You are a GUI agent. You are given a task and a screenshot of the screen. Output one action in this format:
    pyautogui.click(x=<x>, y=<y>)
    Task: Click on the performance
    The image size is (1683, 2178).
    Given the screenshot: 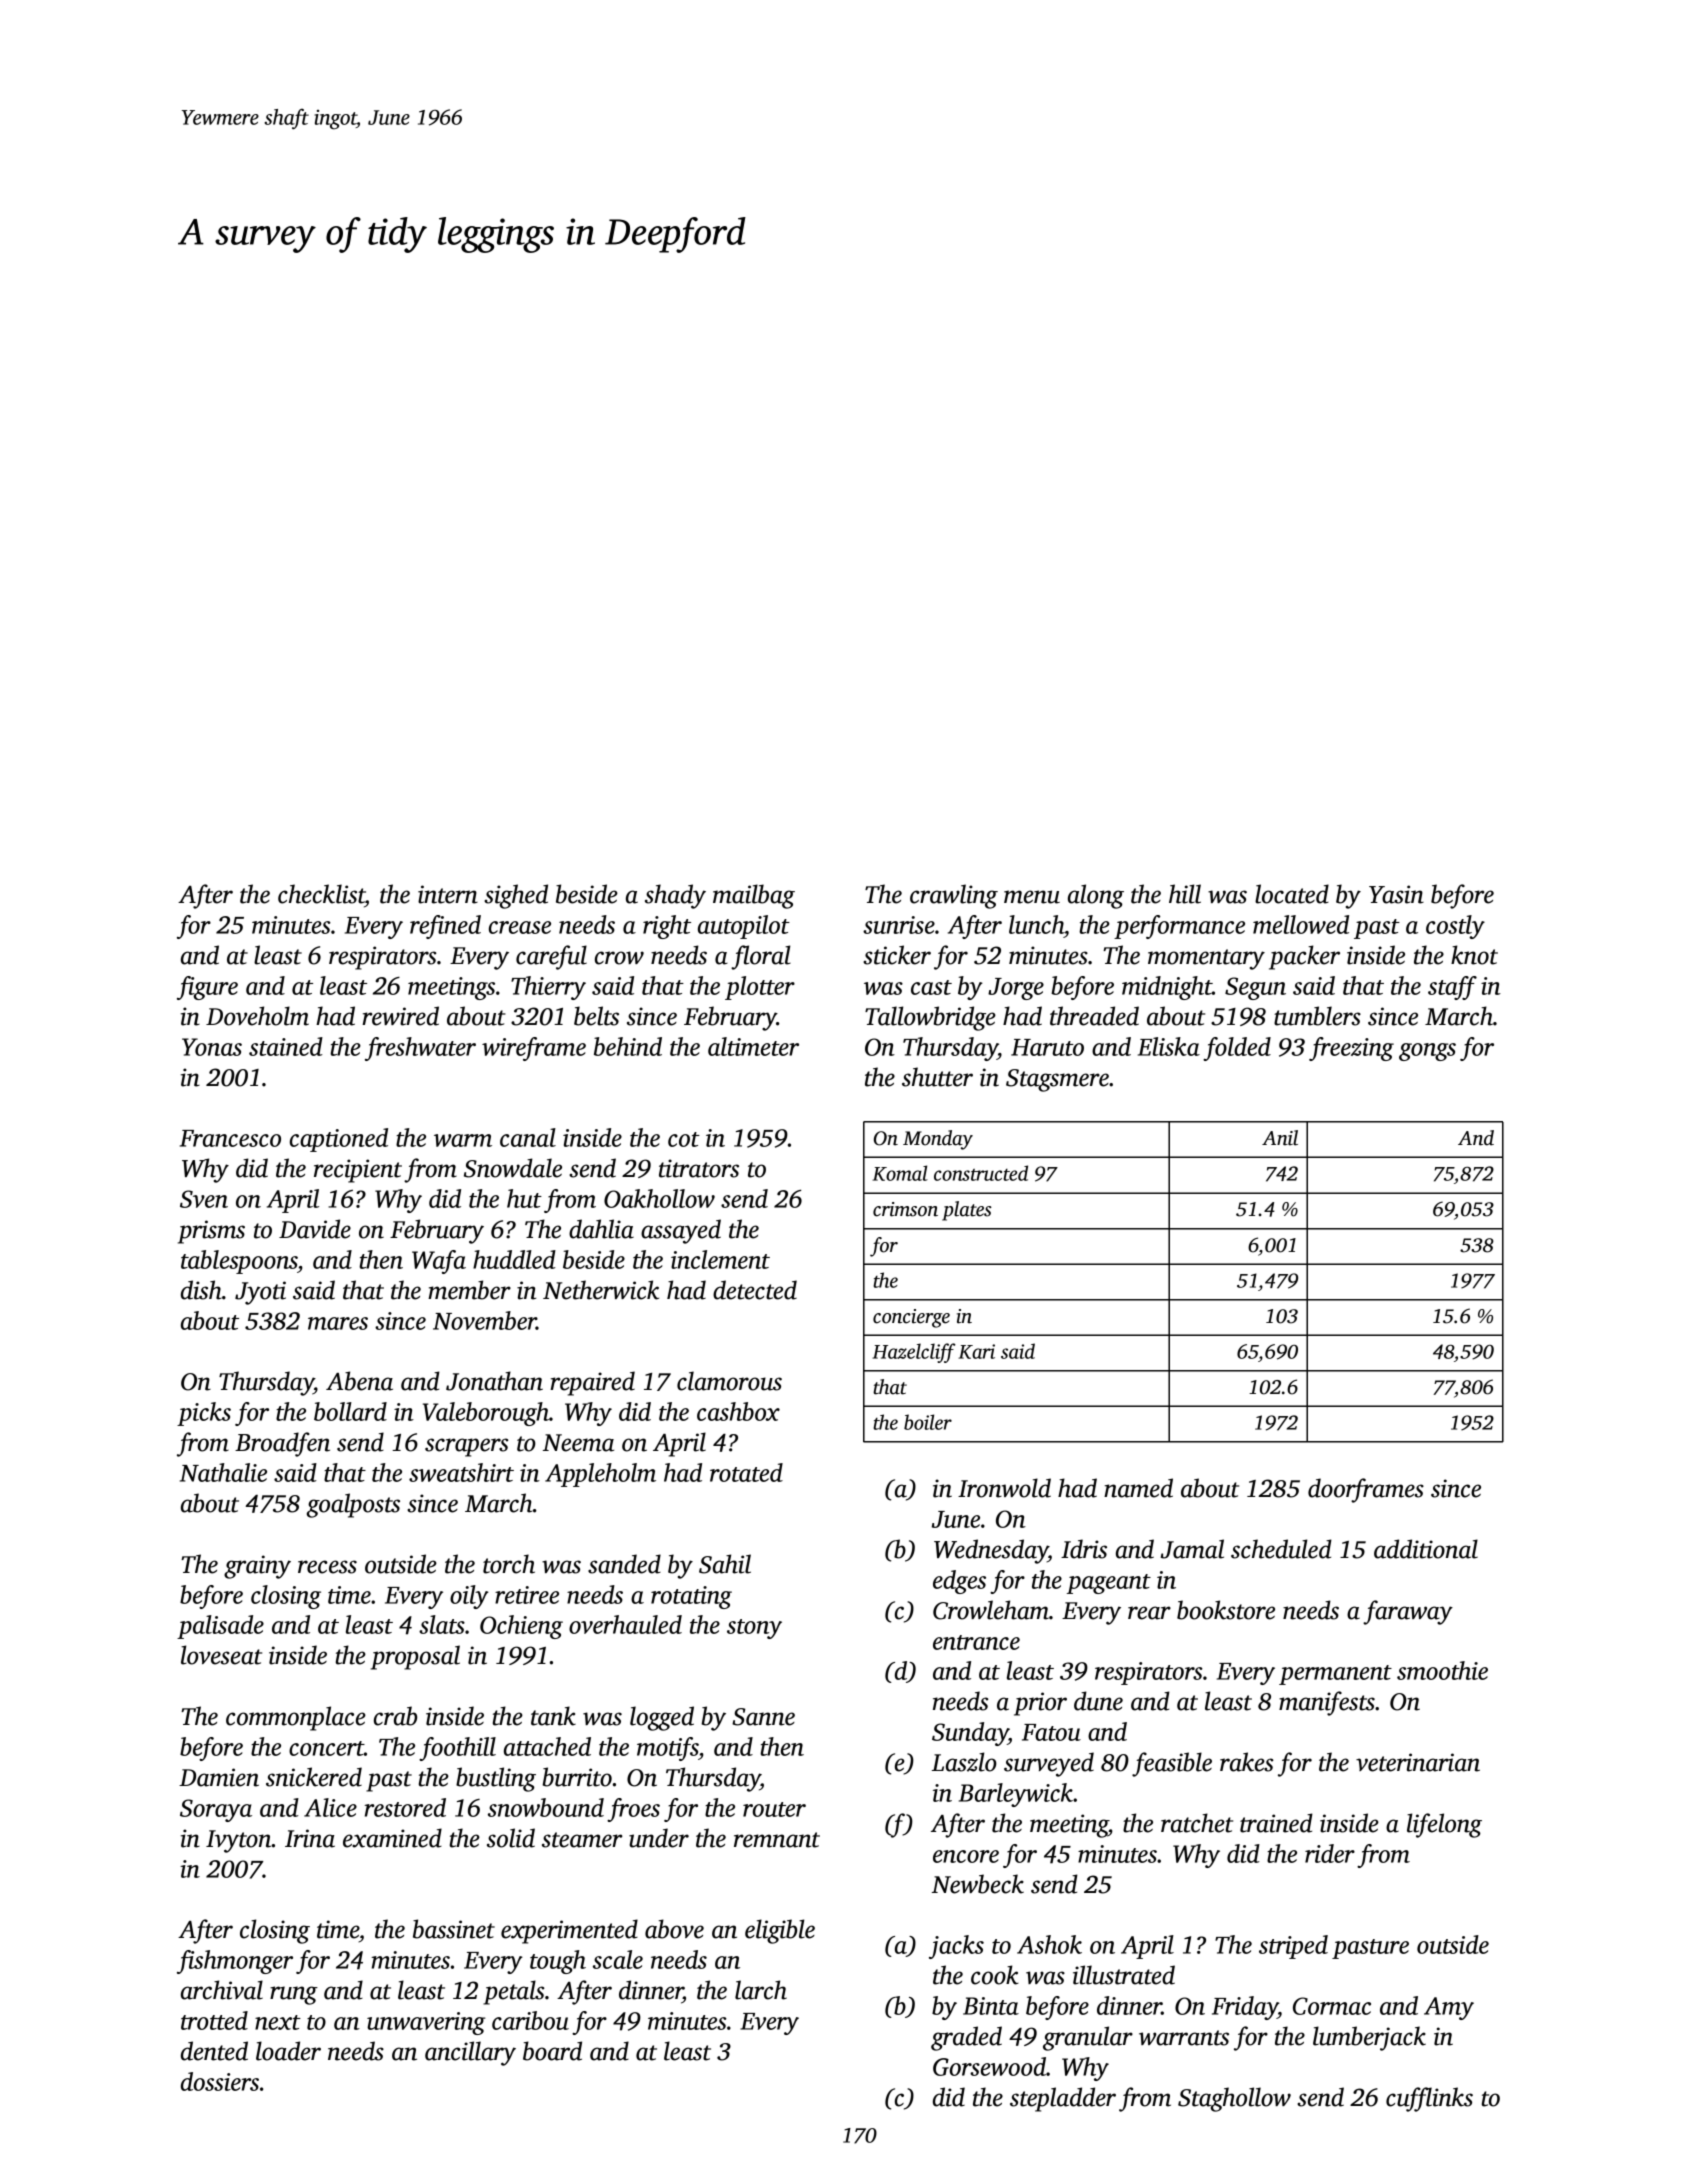 What is the action you would take?
    pyautogui.click(x=1179, y=927)
